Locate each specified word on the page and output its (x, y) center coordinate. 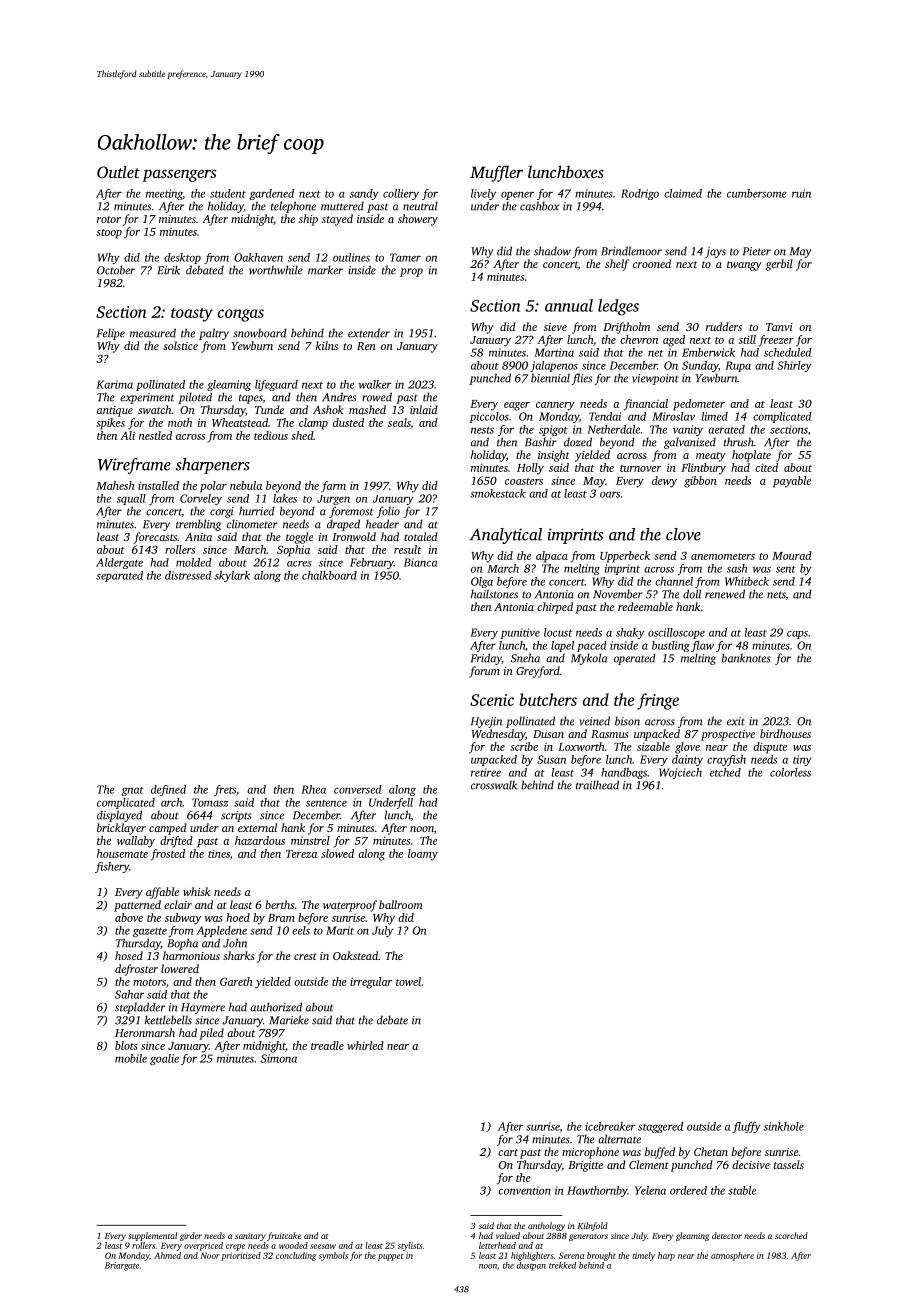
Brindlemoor (631, 251)
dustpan (531, 1266)
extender (369, 333)
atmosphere (732, 1256)
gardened (271, 194)
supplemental (152, 1236)
